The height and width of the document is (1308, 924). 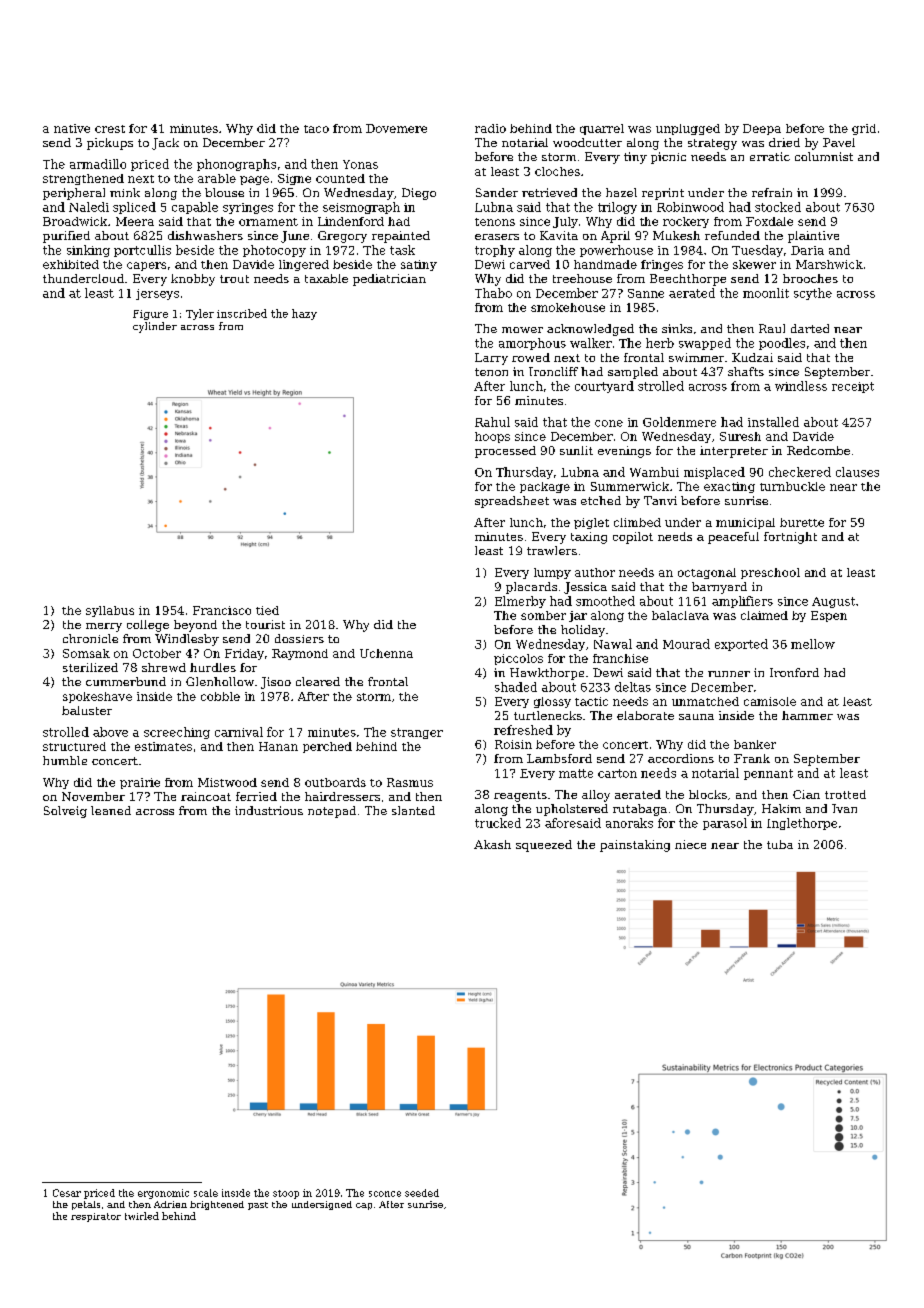 I want to click on mellow, so click(x=813, y=644).
